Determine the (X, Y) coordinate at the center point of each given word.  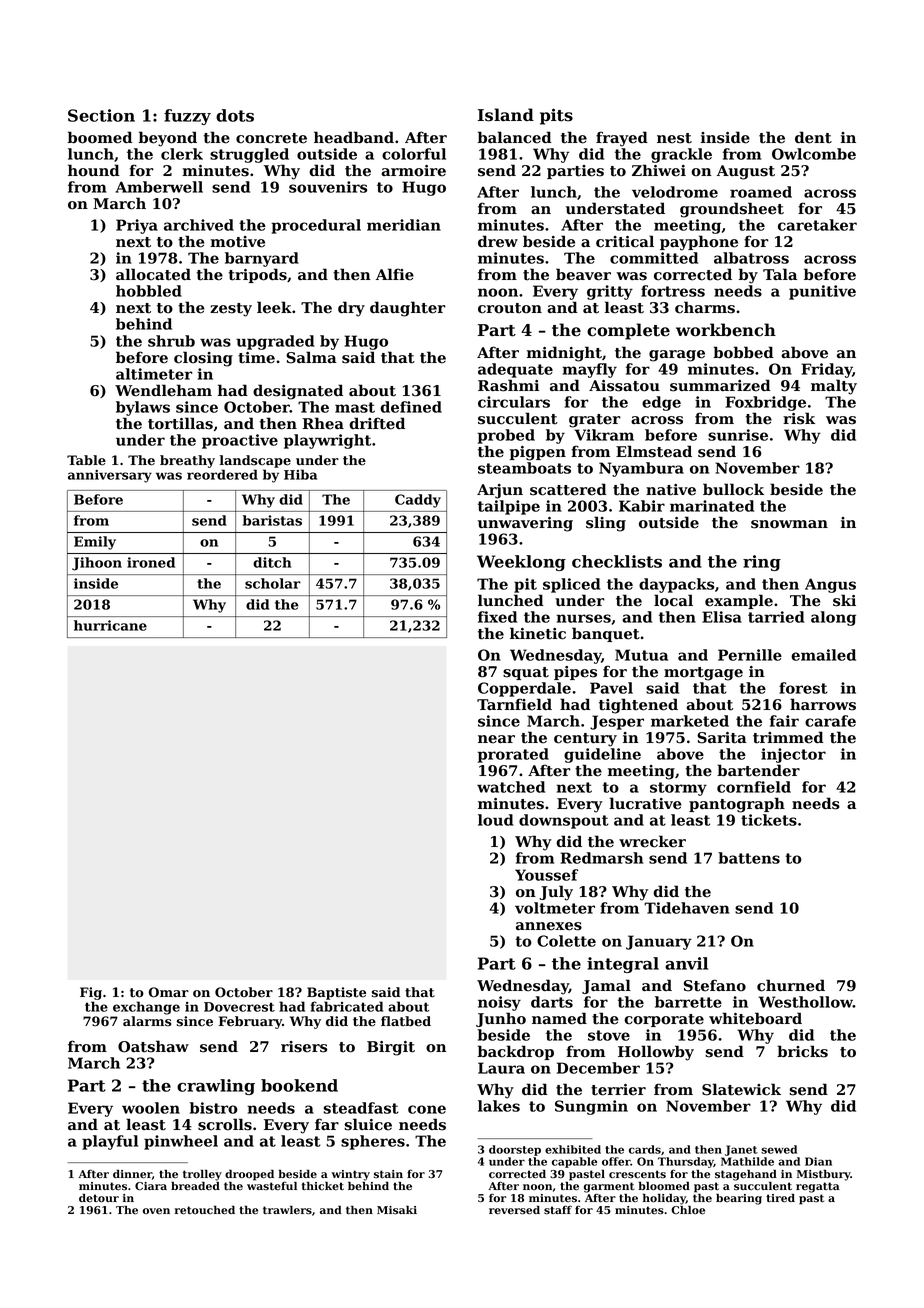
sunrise (738, 435)
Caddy (418, 501)
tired (780, 1198)
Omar (169, 992)
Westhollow (806, 1002)
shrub (171, 341)
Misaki (397, 1210)
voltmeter (555, 908)
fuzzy (187, 117)
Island (506, 115)
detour (99, 1198)
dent (813, 137)
